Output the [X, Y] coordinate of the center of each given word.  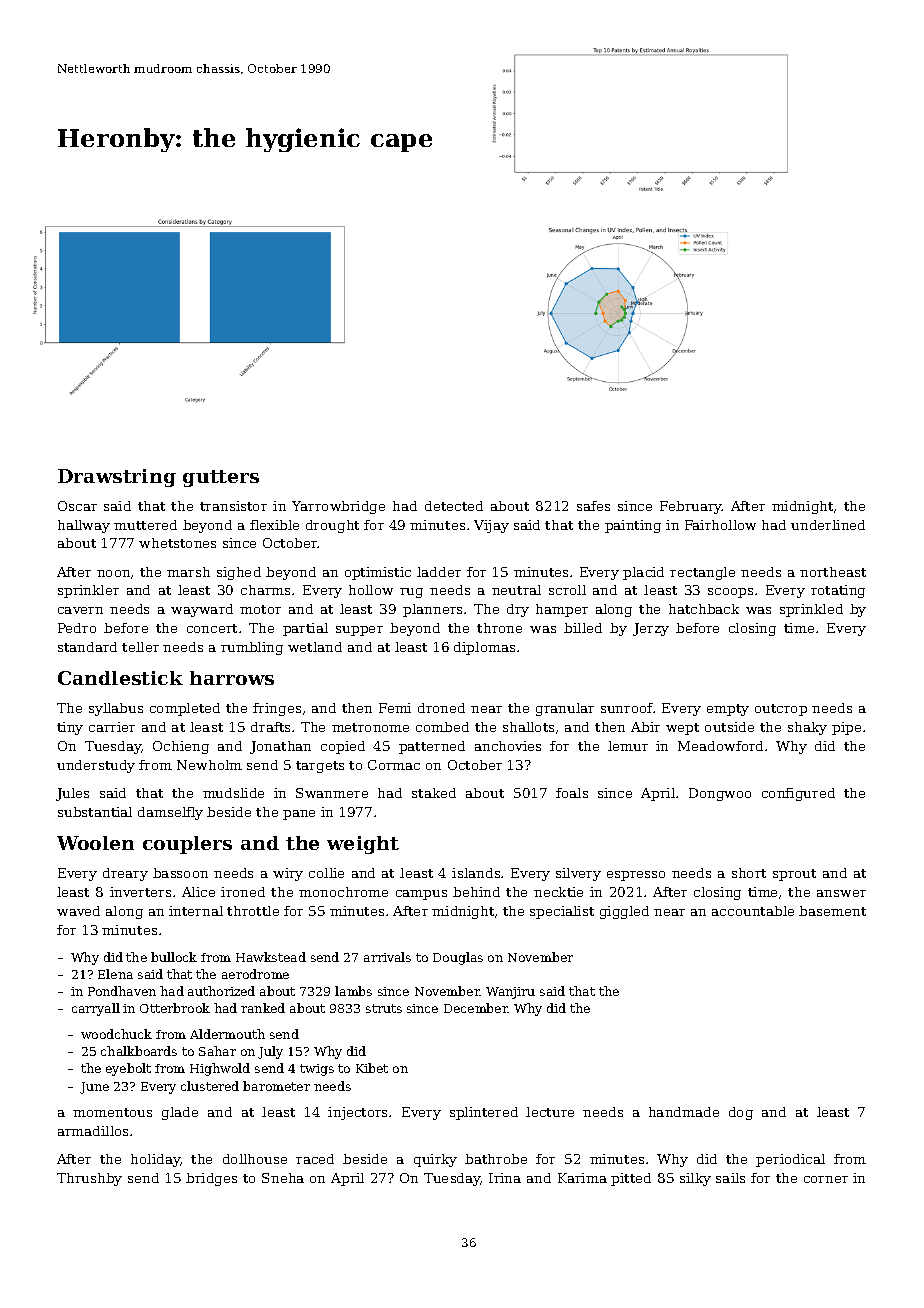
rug [411, 593]
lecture [550, 1112]
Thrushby [89, 1179]
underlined [828, 525]
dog [741, 1113]
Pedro [77, 628]
